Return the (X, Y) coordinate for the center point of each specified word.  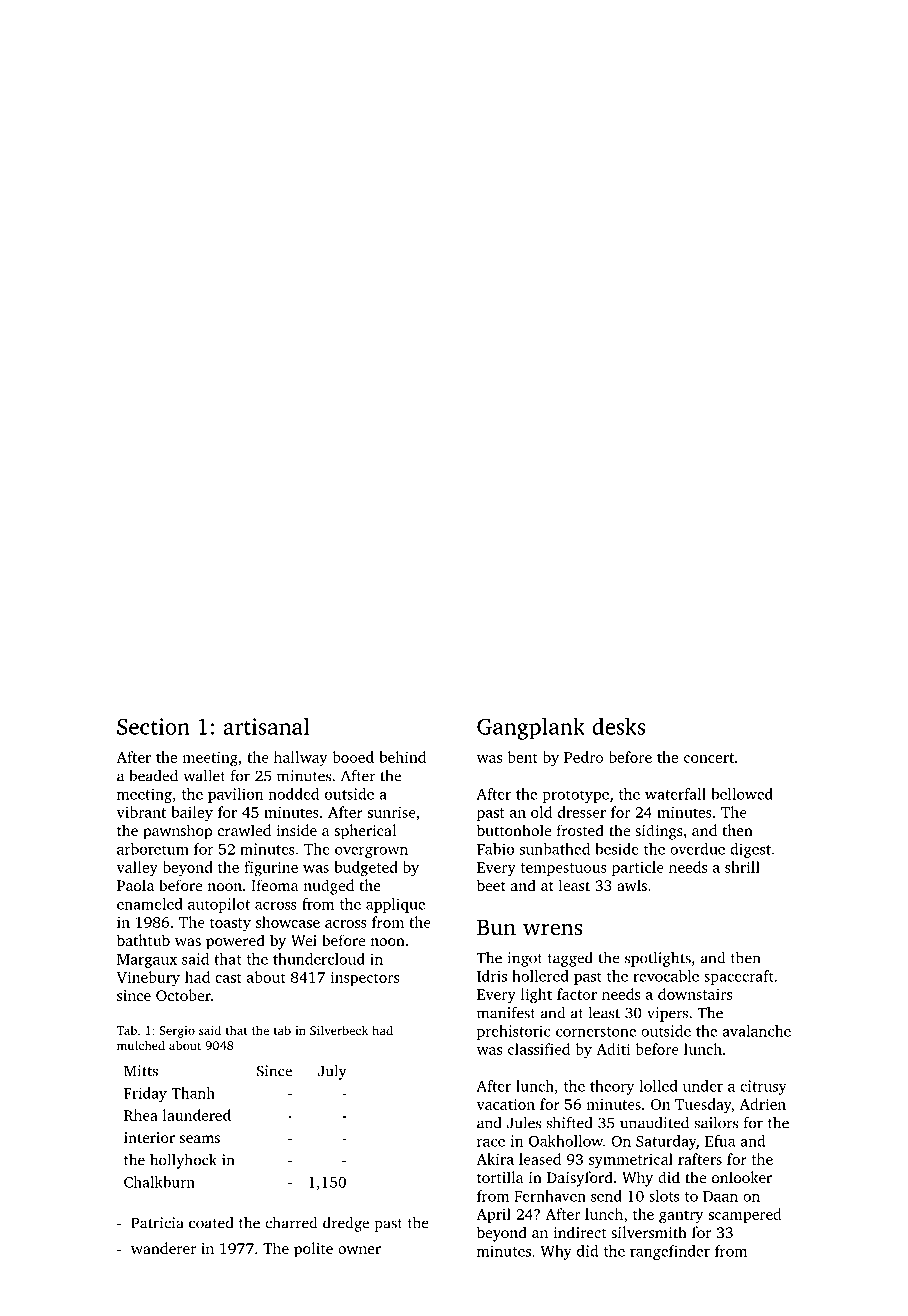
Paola (135, 885)
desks (619, 726)
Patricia (157, 1223)
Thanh (193, 1093)
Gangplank (531, 729)
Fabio (495, 849)
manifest (506, 1013)
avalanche (757, 1031)
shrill (742, 867)
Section (153, 726)
